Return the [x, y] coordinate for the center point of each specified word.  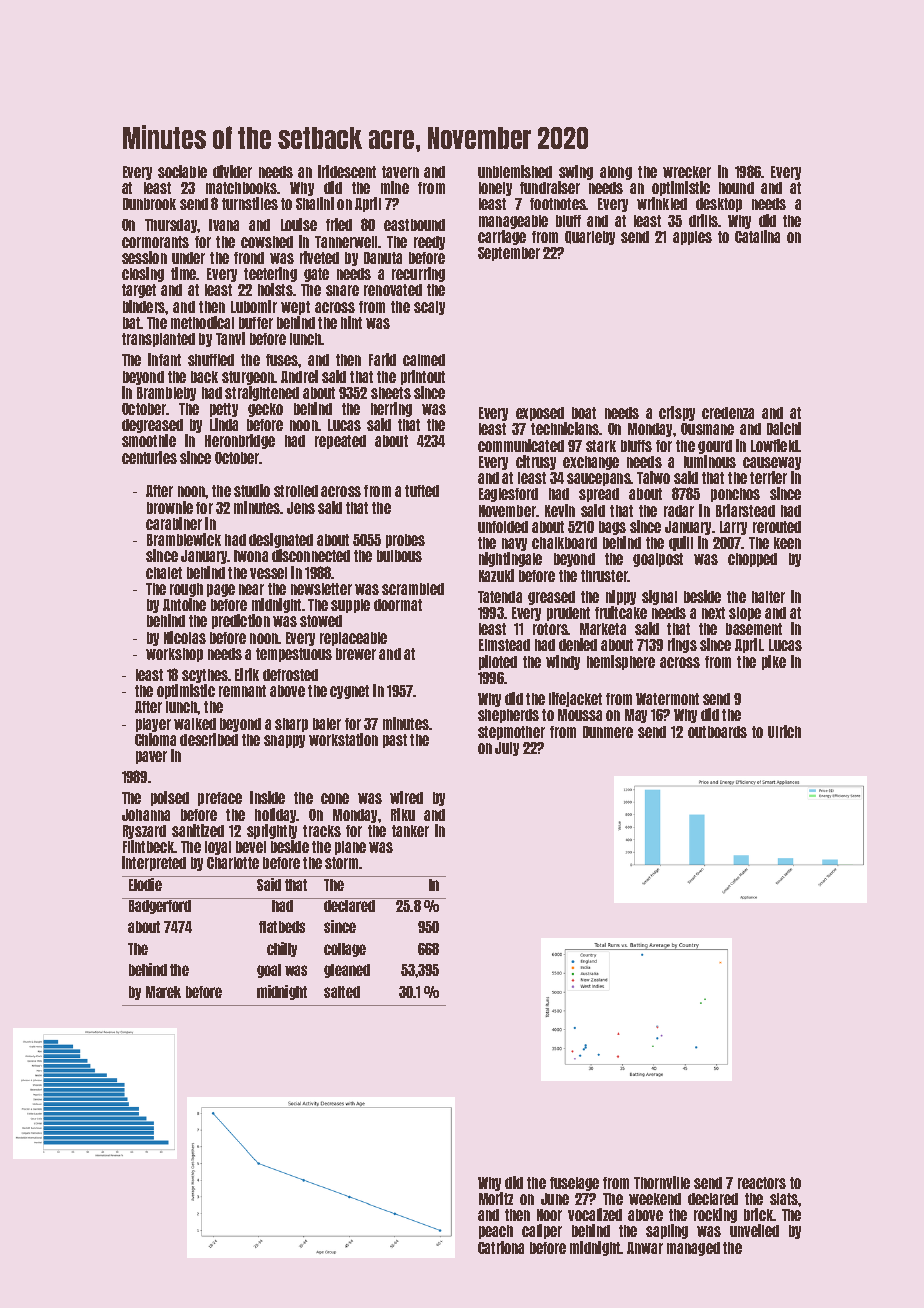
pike [774, 662]
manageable [513, 222]
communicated [521, 445]
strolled [296, 491]
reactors [762, 1183]
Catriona [501, 1247]
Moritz [496, 1198]
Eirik [247, 674]
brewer [356, 654]
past [395, 741]
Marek [163, 992]
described [209, 739]
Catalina [757, 236]
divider [232, 171]
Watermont [667, 699]
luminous [710, 461]
